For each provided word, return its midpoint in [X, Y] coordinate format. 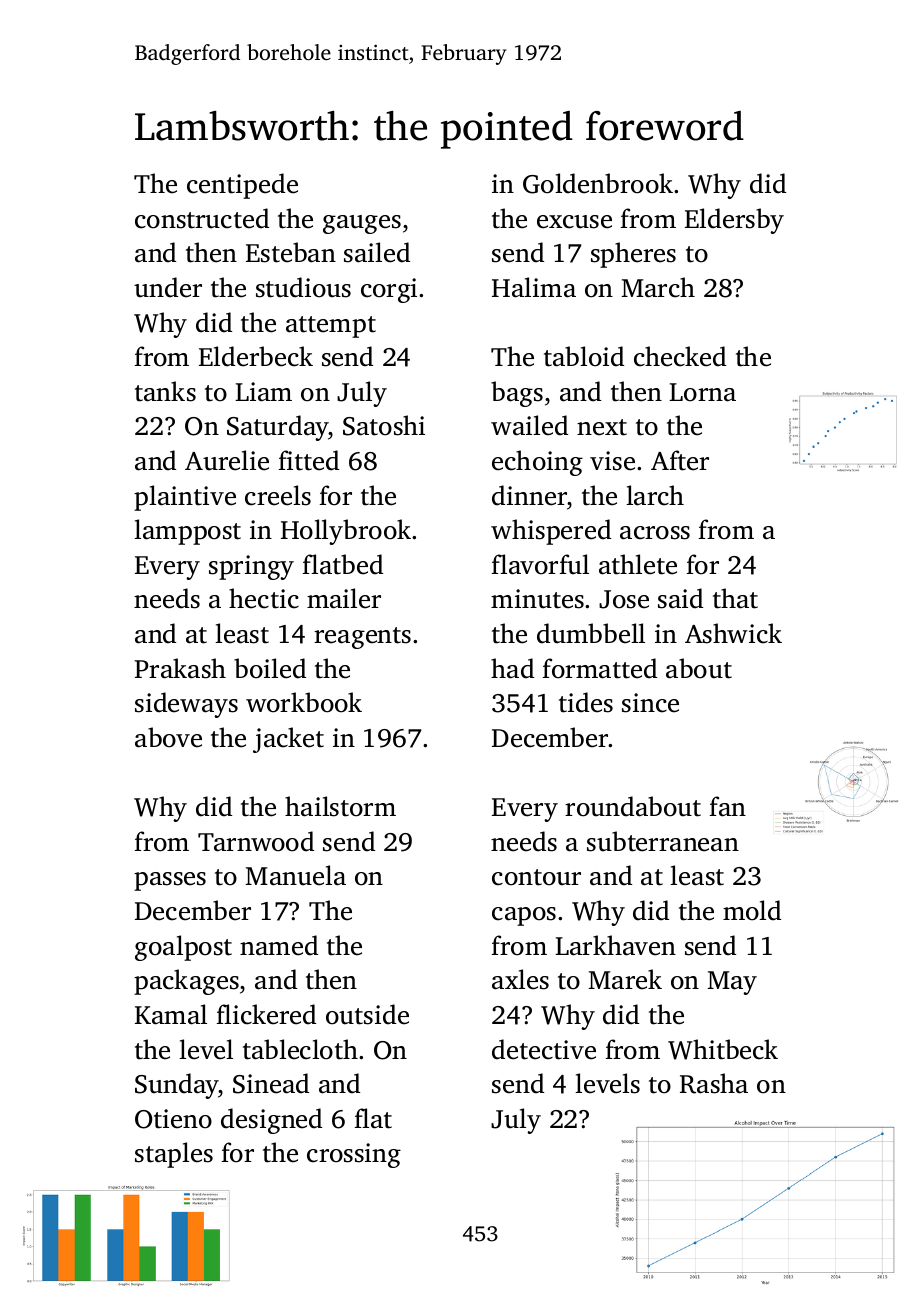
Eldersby [734, 221]
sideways [186, 705]
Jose [624, 599]
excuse [574, 222]
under [168, 287]
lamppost [187, 532]
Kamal [171, 1014]
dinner [529, 495]
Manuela [296, 875]
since [650, 703]
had [512, 668]
